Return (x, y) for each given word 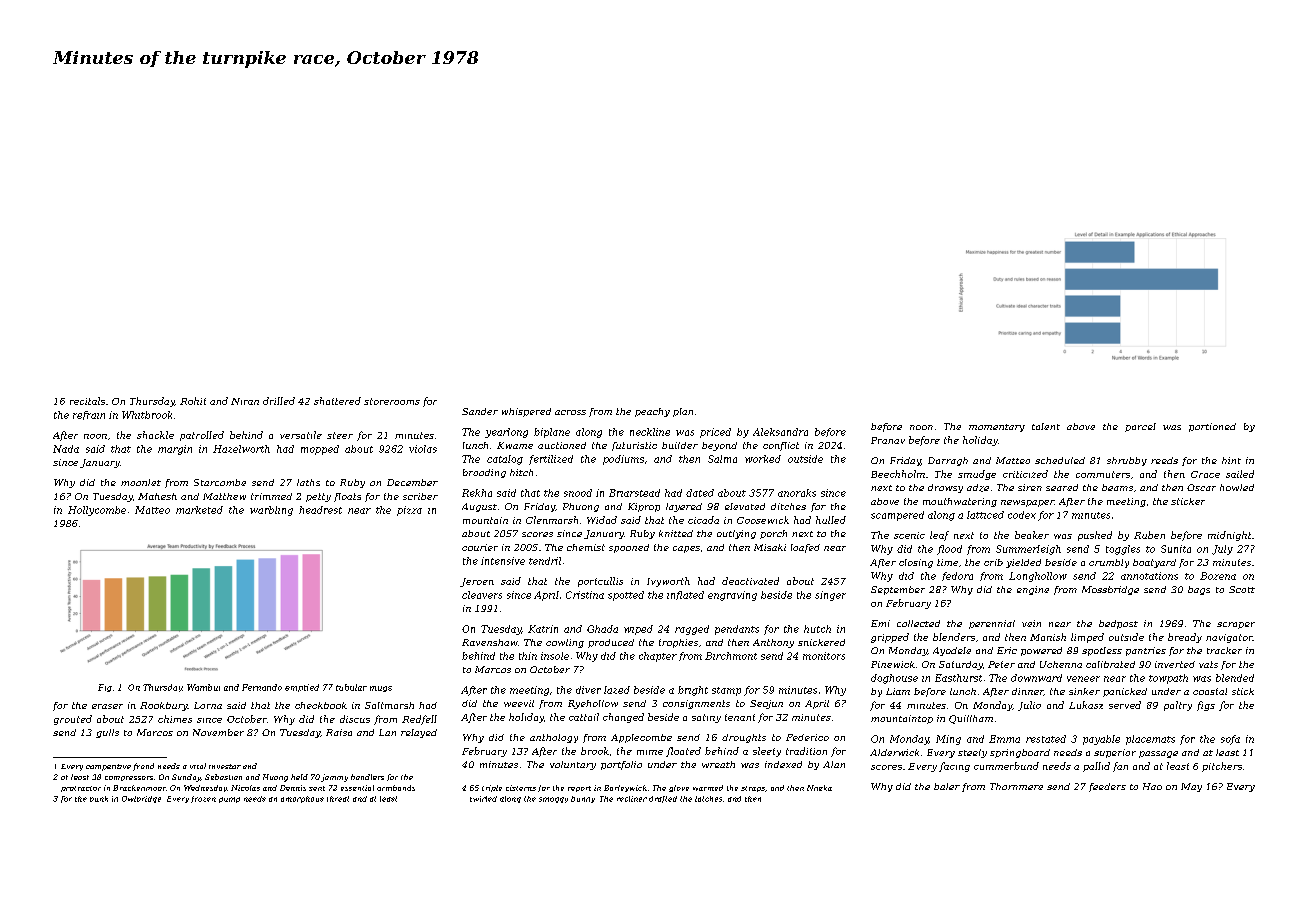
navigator (1229, 638)
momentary (997, 428)
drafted (663, 799)
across (570, 412)
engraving (732, 596)
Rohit (193, 401)
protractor (81, 789)
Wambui (203, 687)
